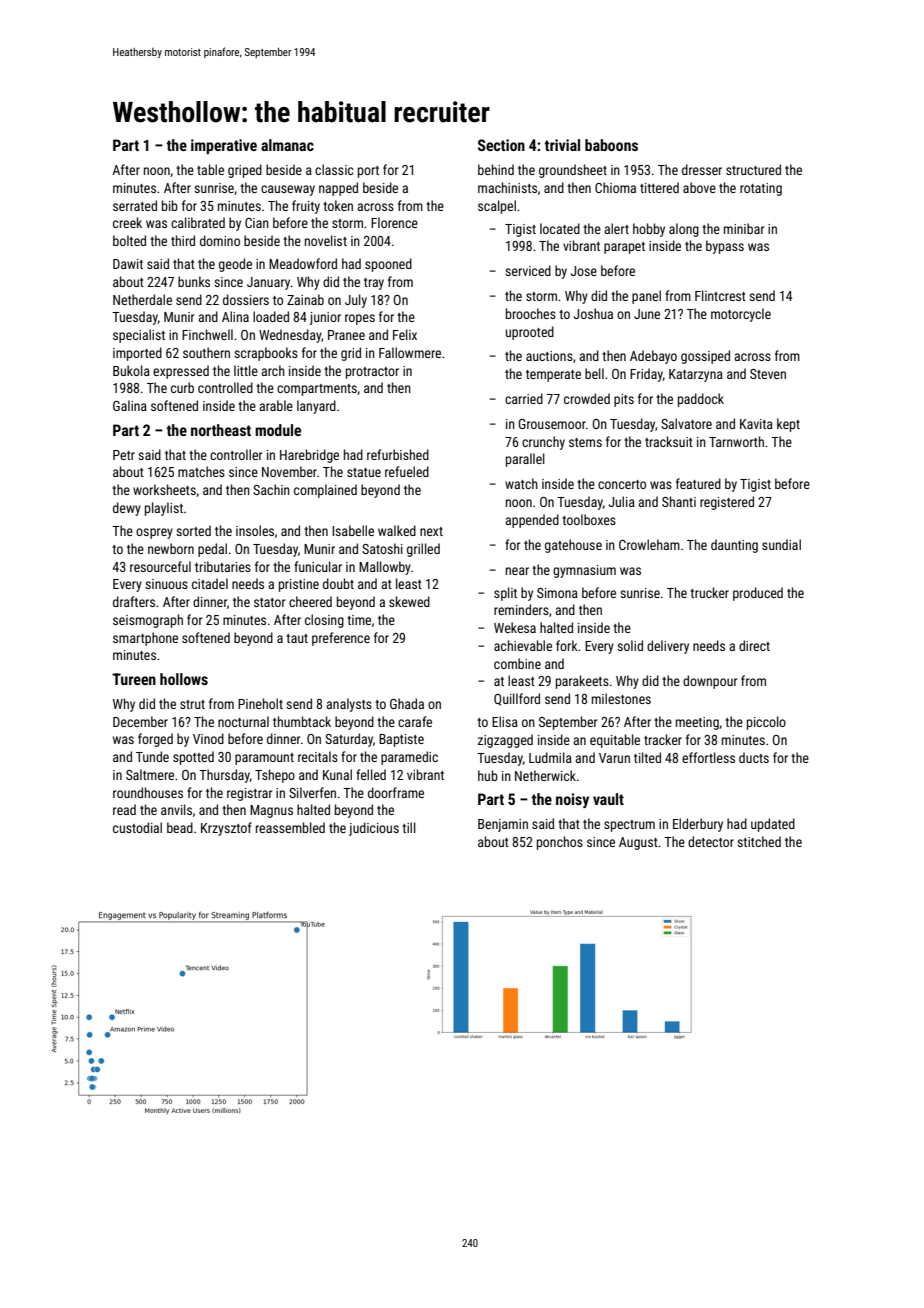 Image resolution: width=924 pixels, height=1308 pixels. What do you see at coordinates (711, 841) in the image?
I see `detector` at bounding box center [711, 841].
